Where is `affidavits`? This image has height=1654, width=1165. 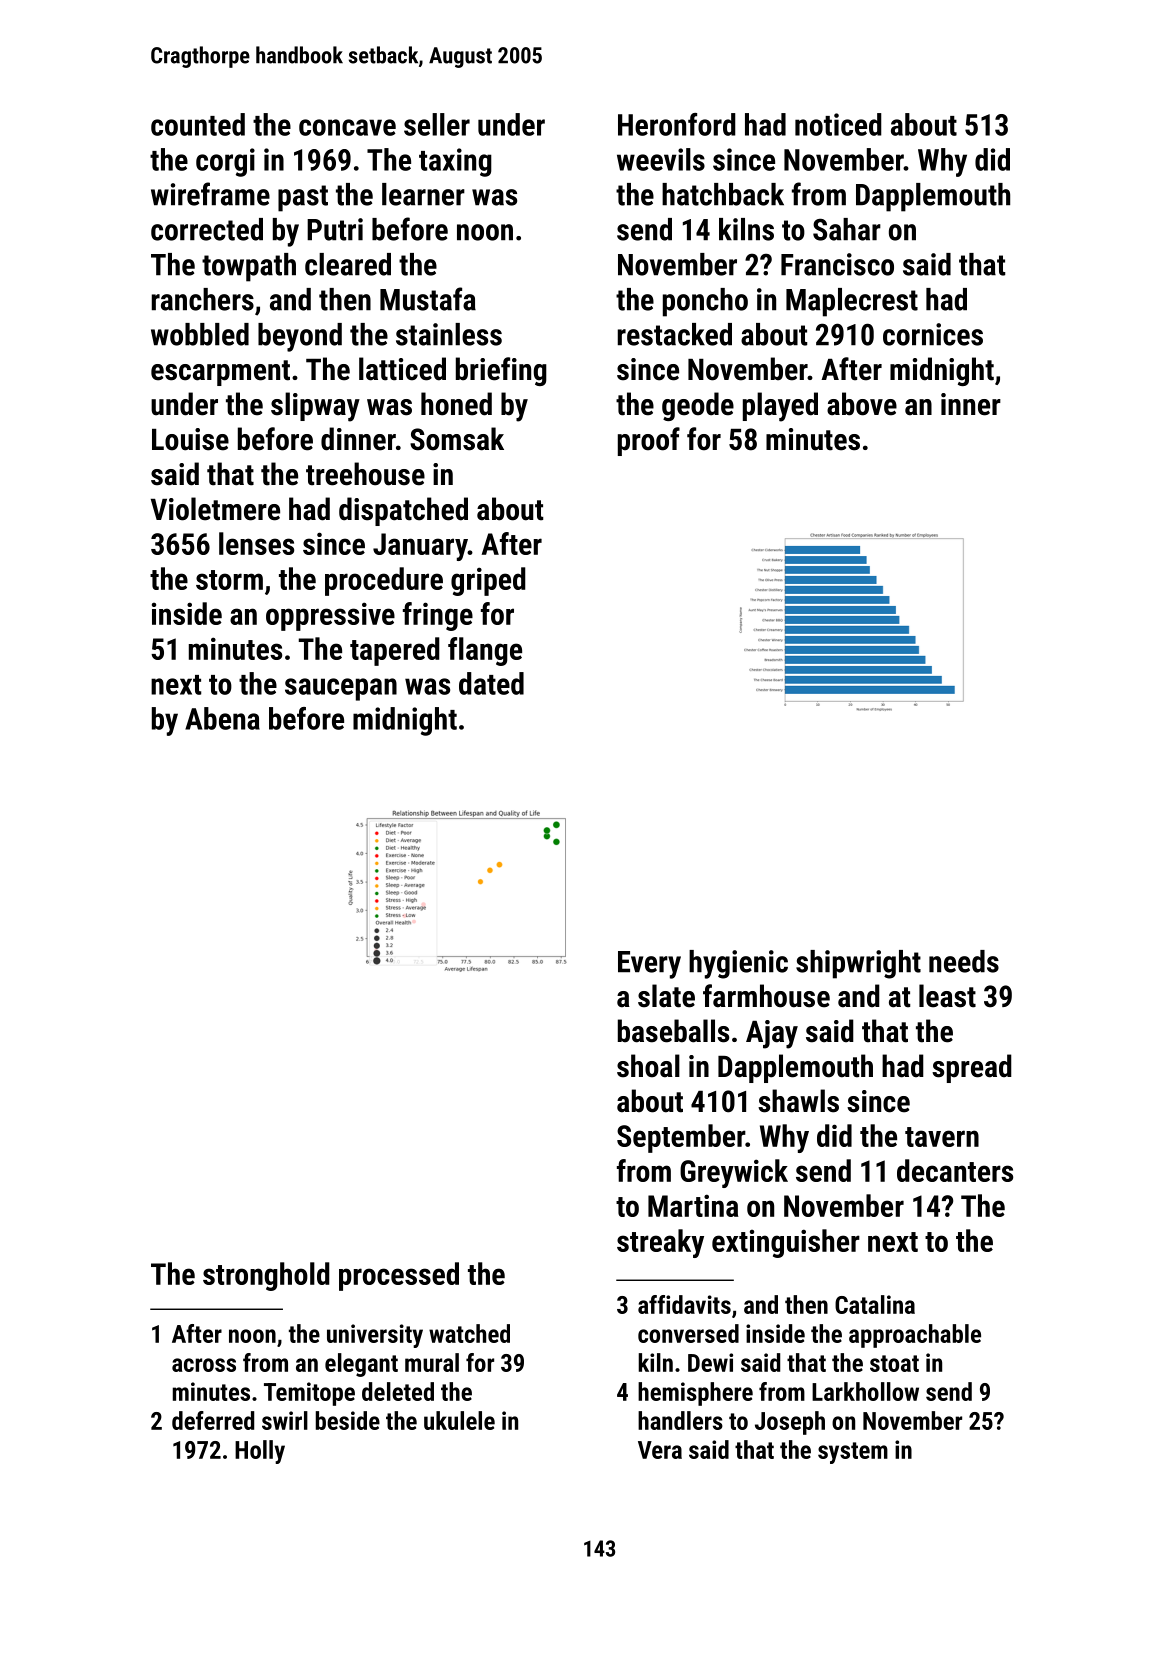
affidavits is located at coordinates (684, 1304).
